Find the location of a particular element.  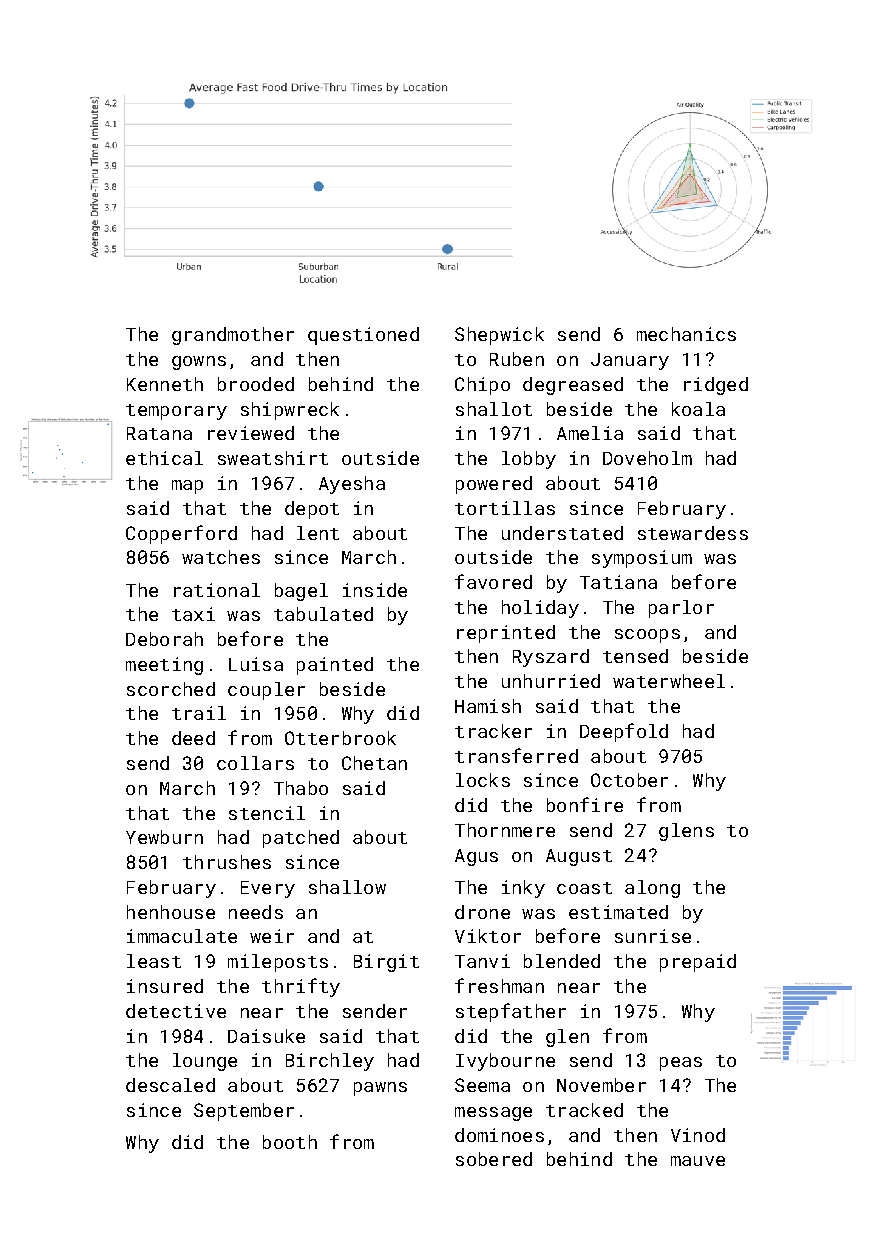

meeting is located at coordinates (164, 666).
